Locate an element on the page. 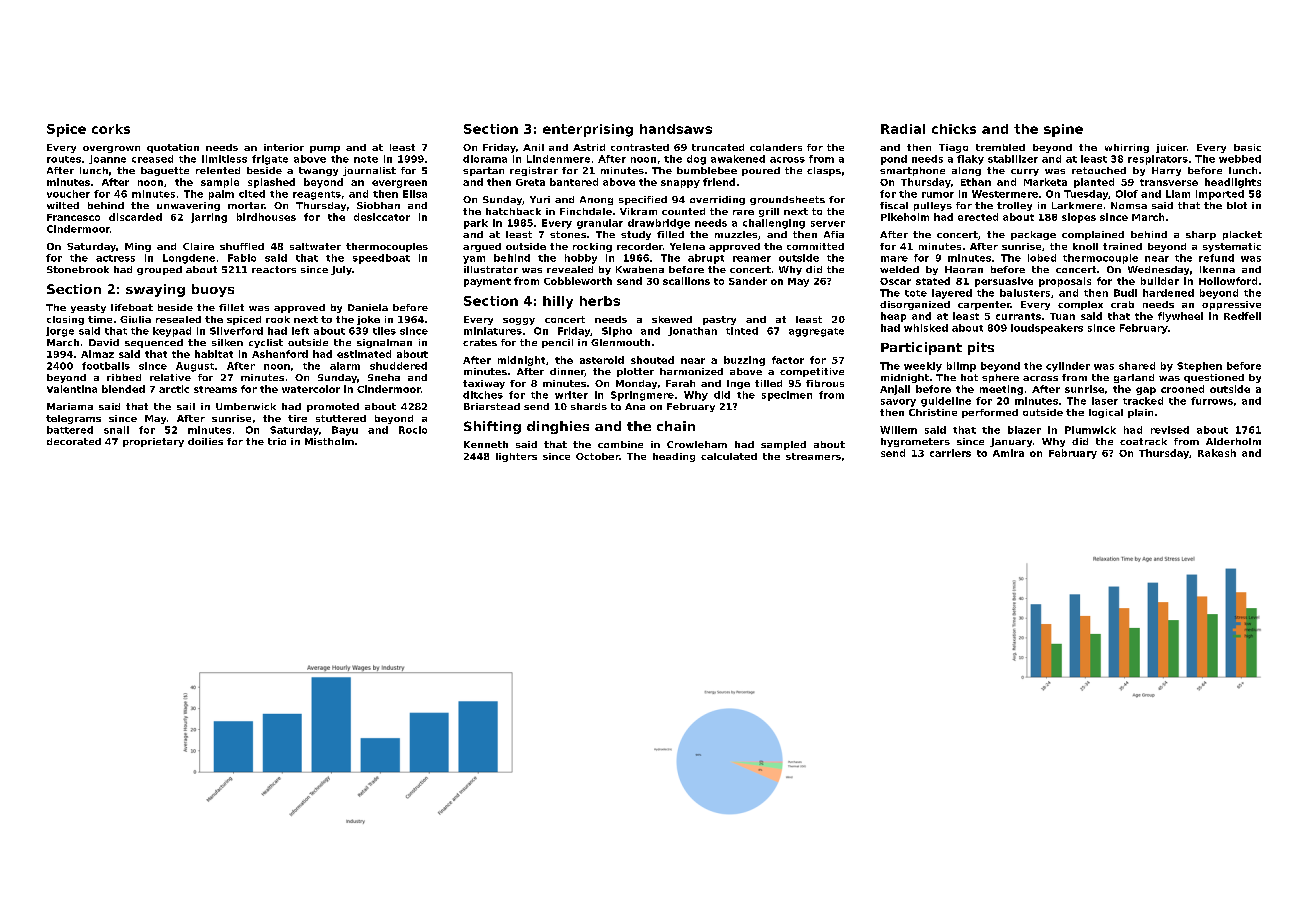  chain is located at coordinates (676, 426).
